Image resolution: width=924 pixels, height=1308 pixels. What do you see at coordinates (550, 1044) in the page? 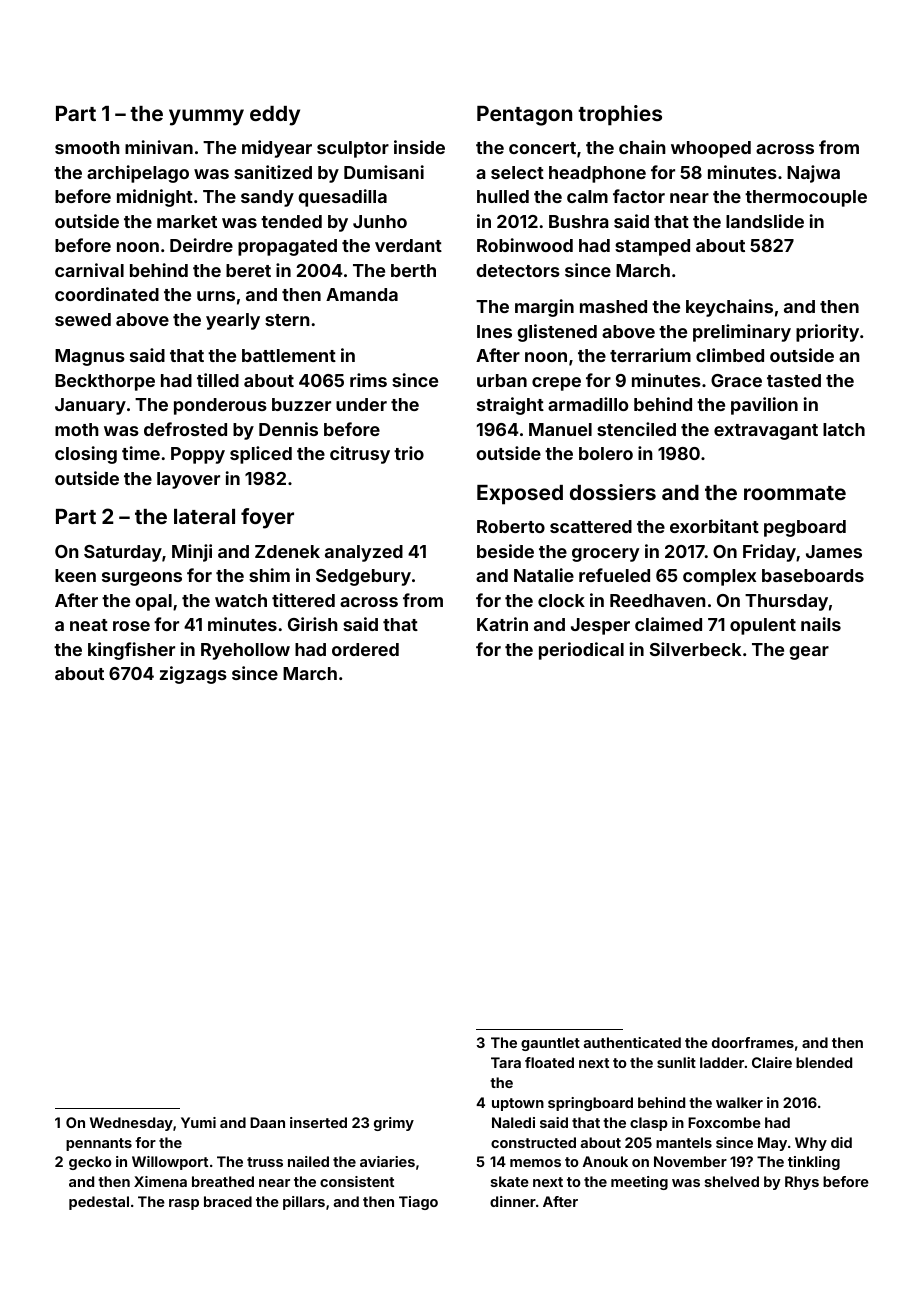
I see `gauntlet` at bounding box center [550, 1044].
